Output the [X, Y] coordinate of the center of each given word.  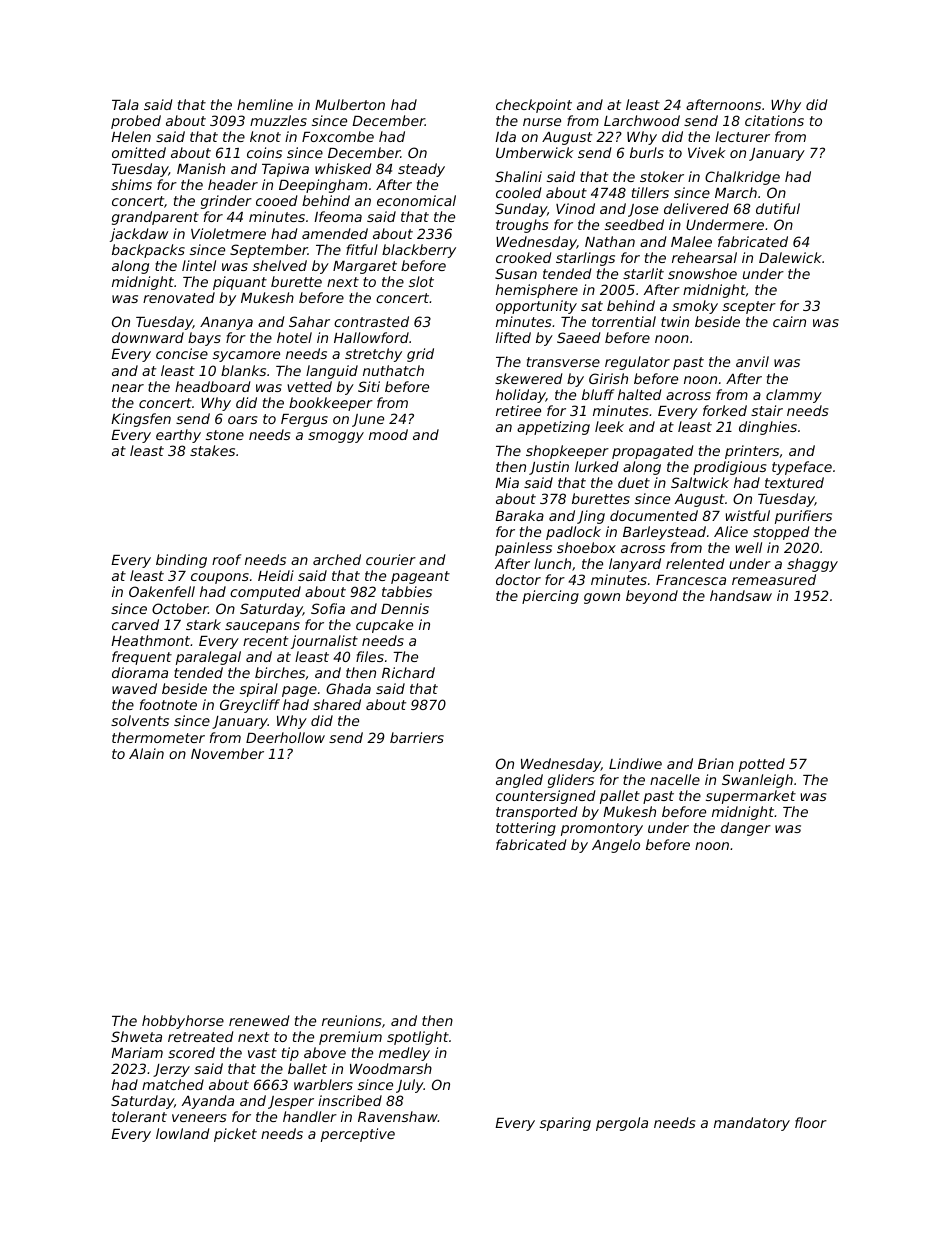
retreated [201, 1036]
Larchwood [642, 120]
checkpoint [534, 106]
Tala [125, 104]
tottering [526, 829]
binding [181, 561]
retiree [518, 410]
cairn [789, 321]
